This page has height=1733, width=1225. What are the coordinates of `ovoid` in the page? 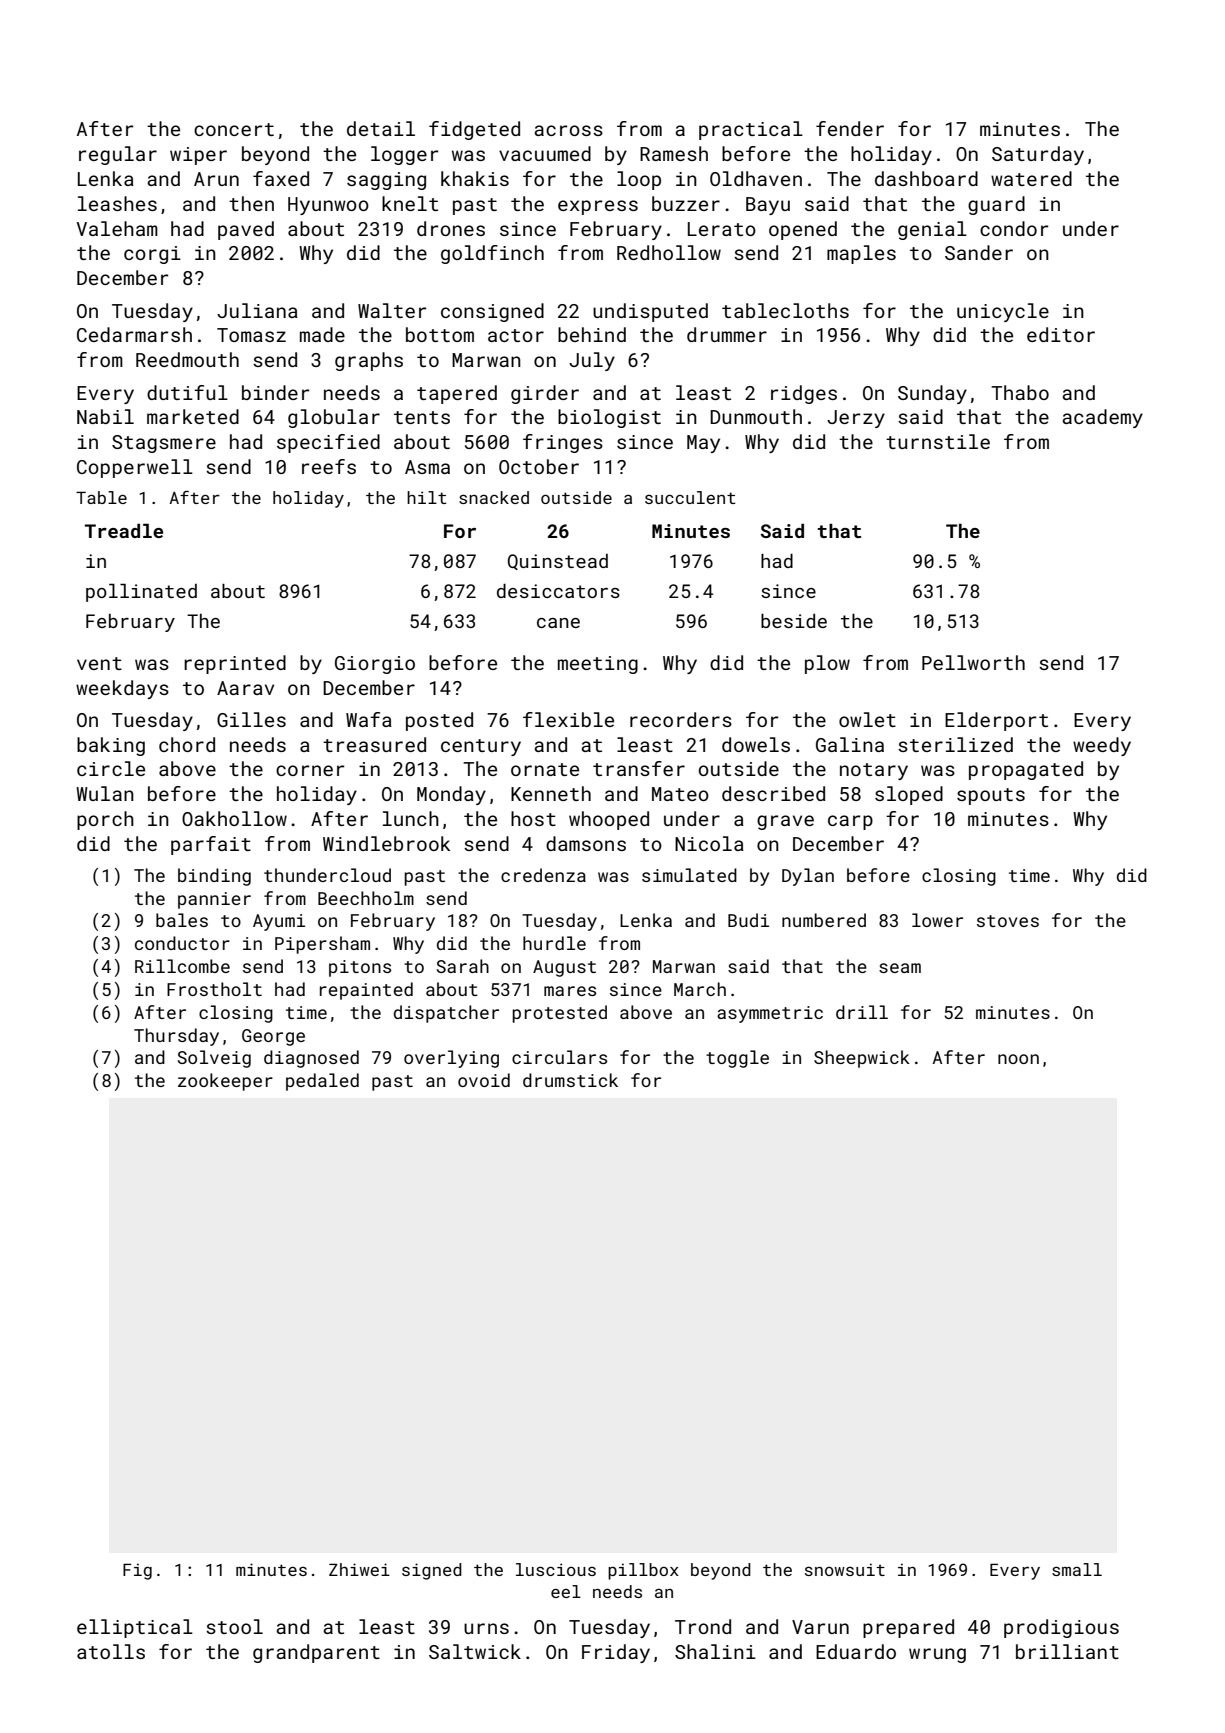 It's located at (484, 1080).
